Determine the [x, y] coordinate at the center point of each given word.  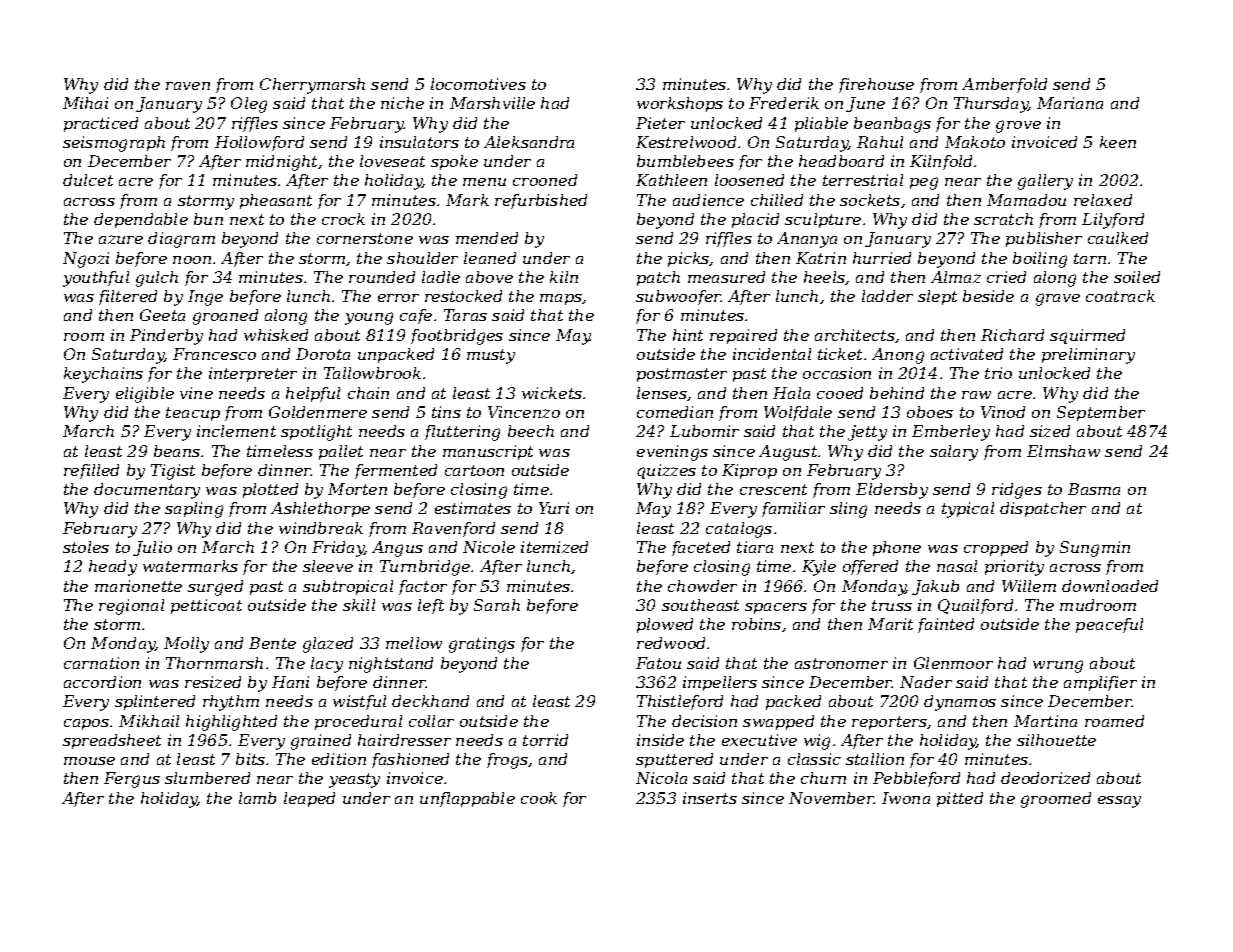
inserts [710, 798]
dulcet [88, 180]
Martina [1045, 721]
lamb [257, 798]
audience [708, 200]
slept [937, 297]
